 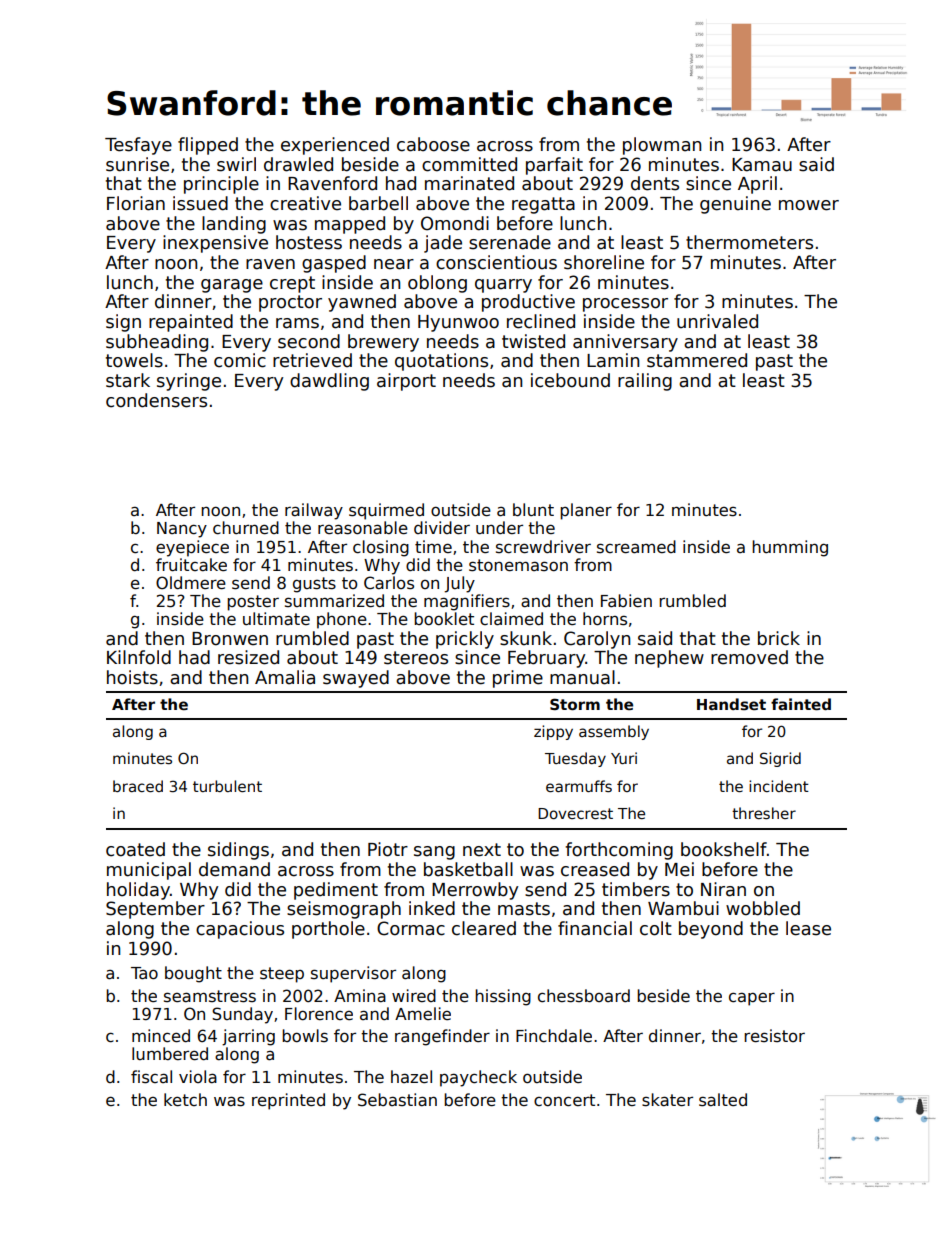 I want to click on minced, so click(x=161, y=1036).
